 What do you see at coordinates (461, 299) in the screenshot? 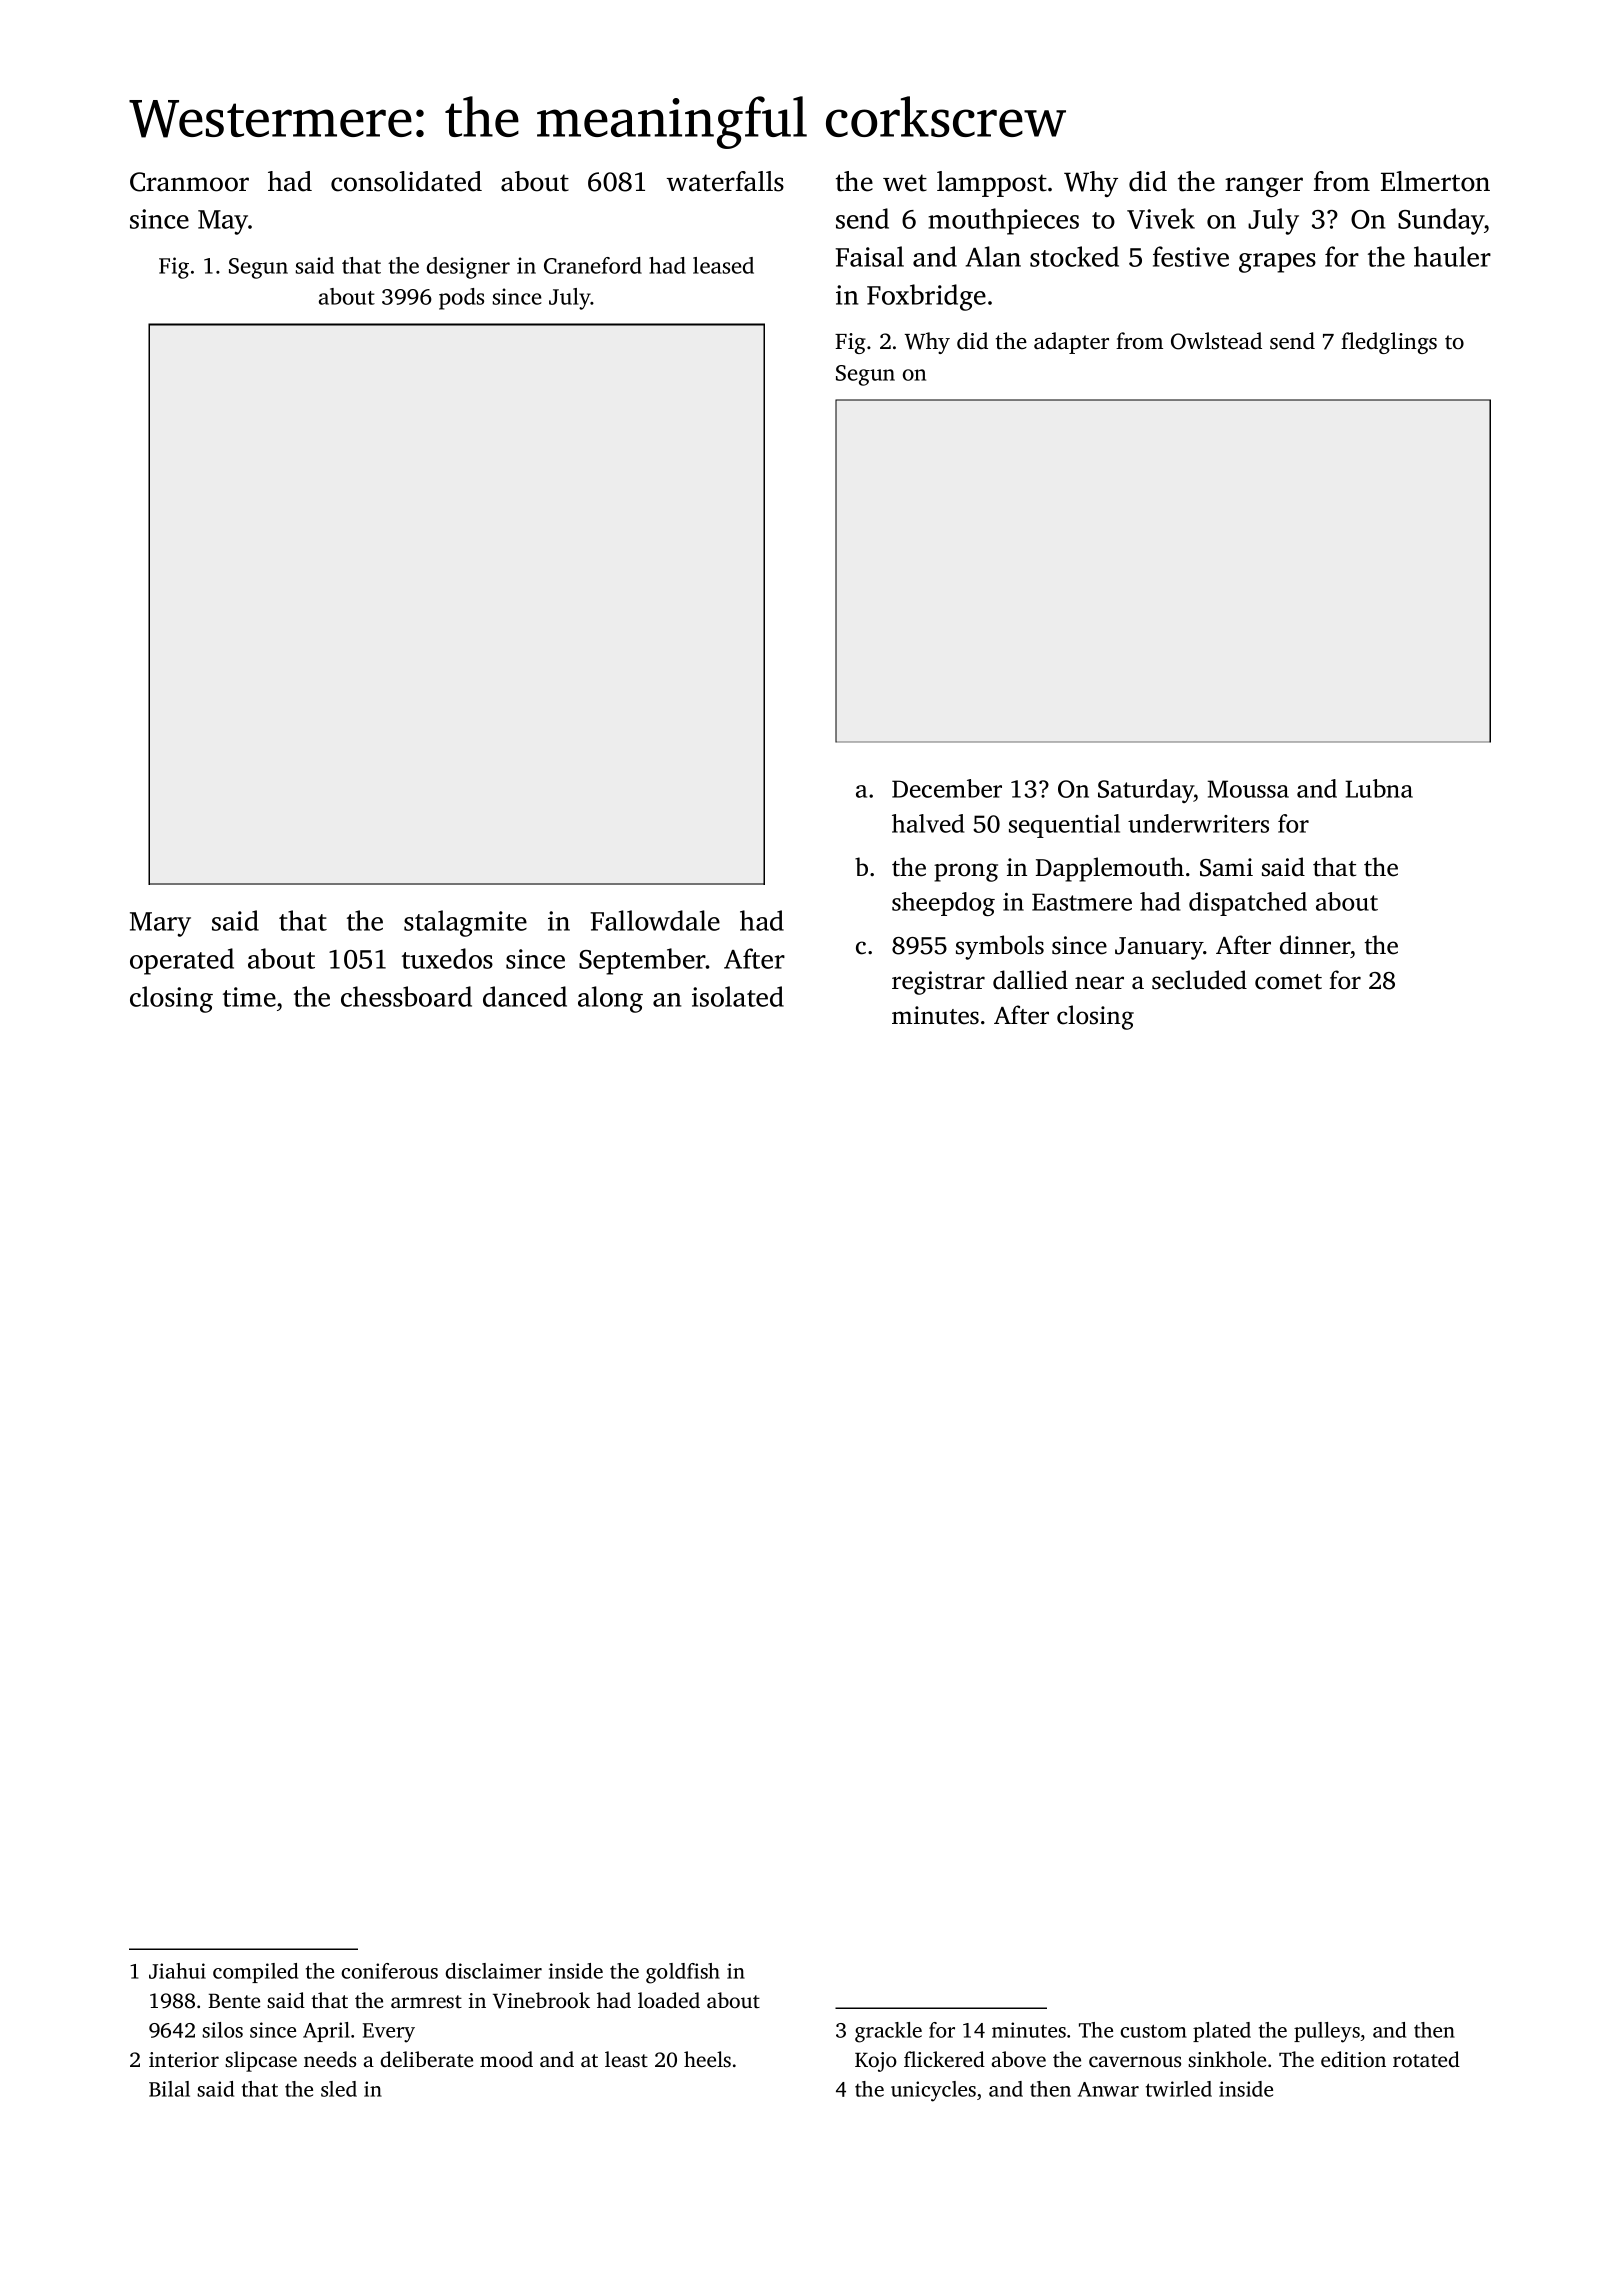
I see `pods` at bounding box center [461, 299].
